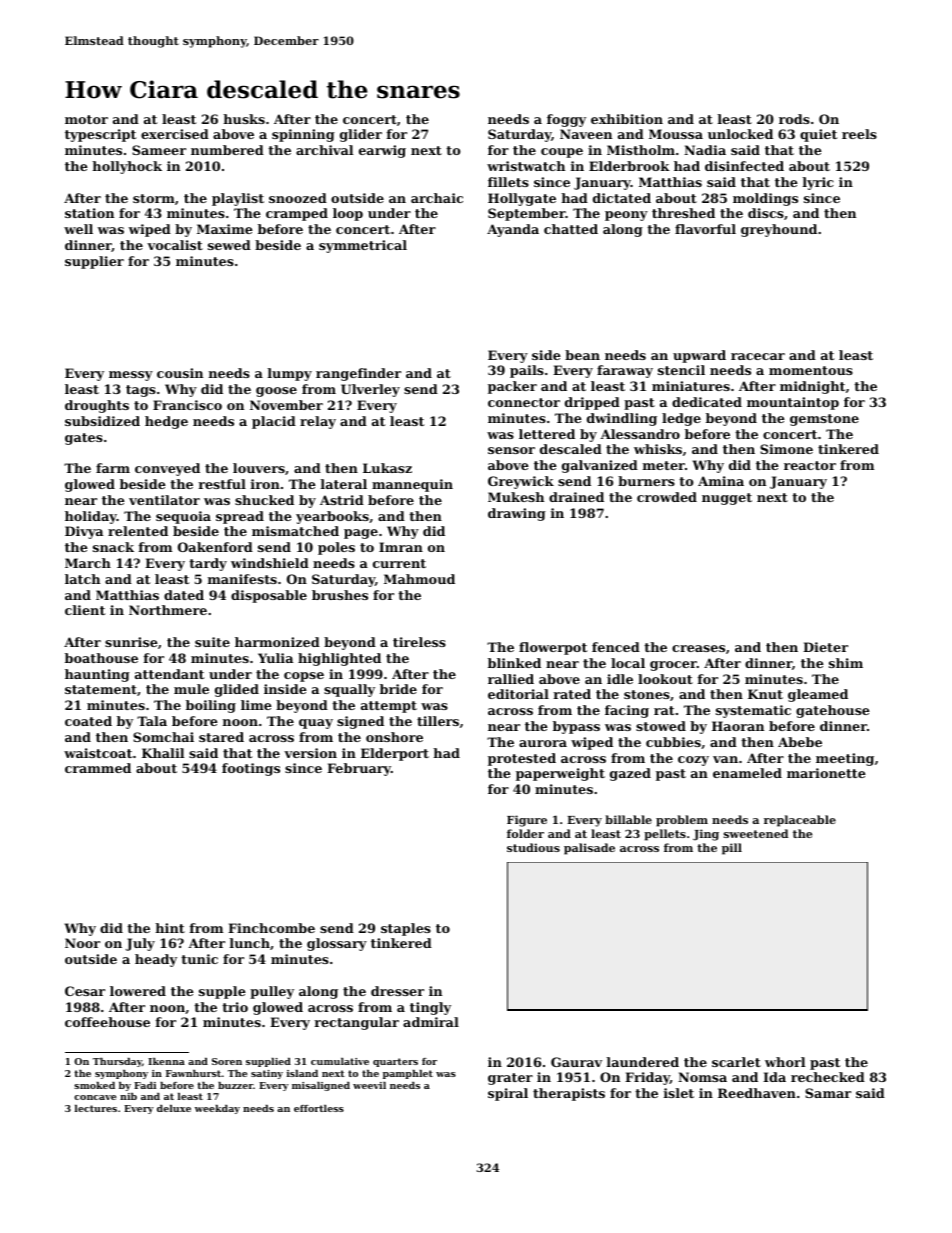  What do you see at coordinates (679, 1093) in the document?
I see `islet` at bounding box center [679, 1093].
